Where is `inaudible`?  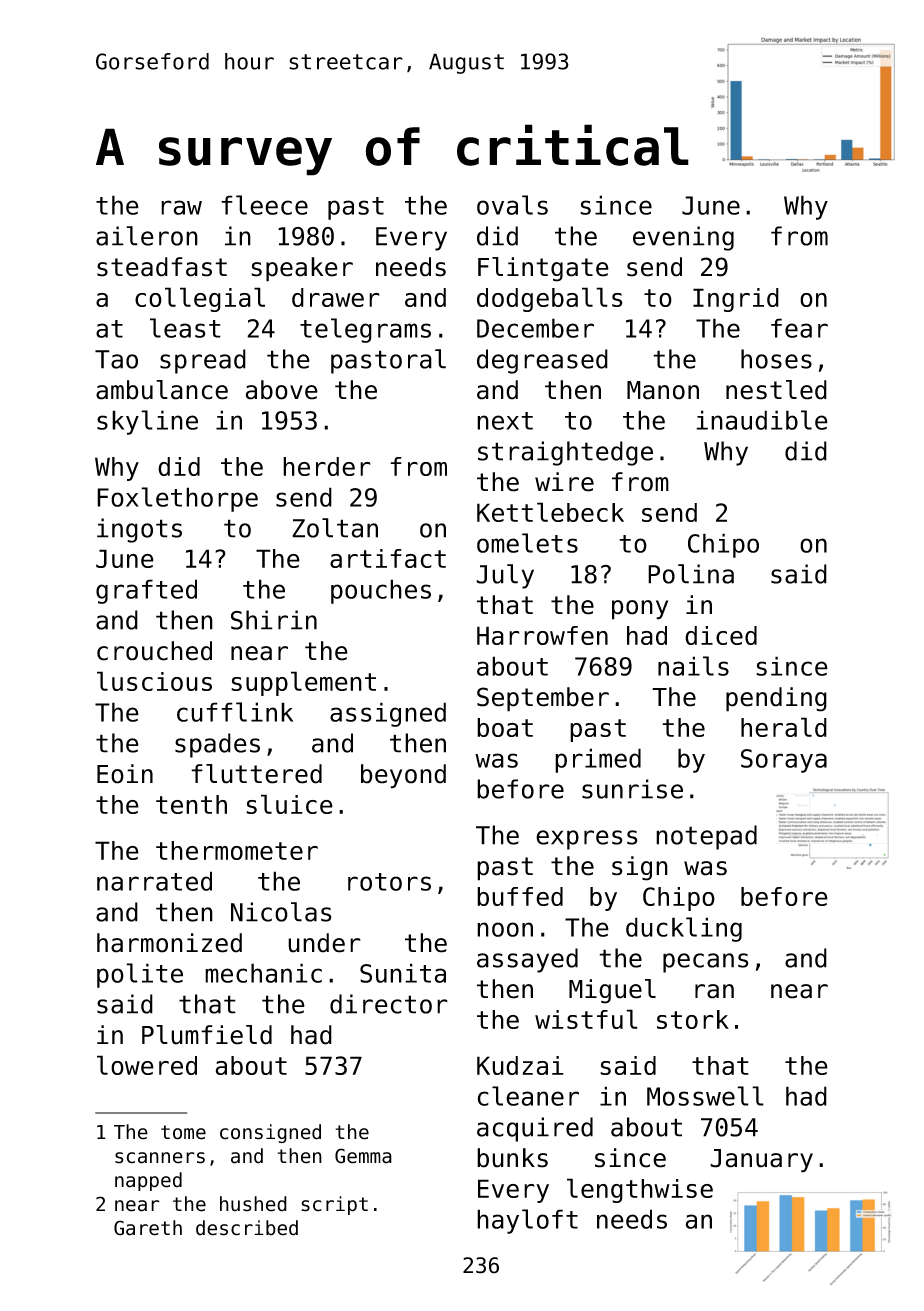
inaudible is located at coordinates (762, 420).
